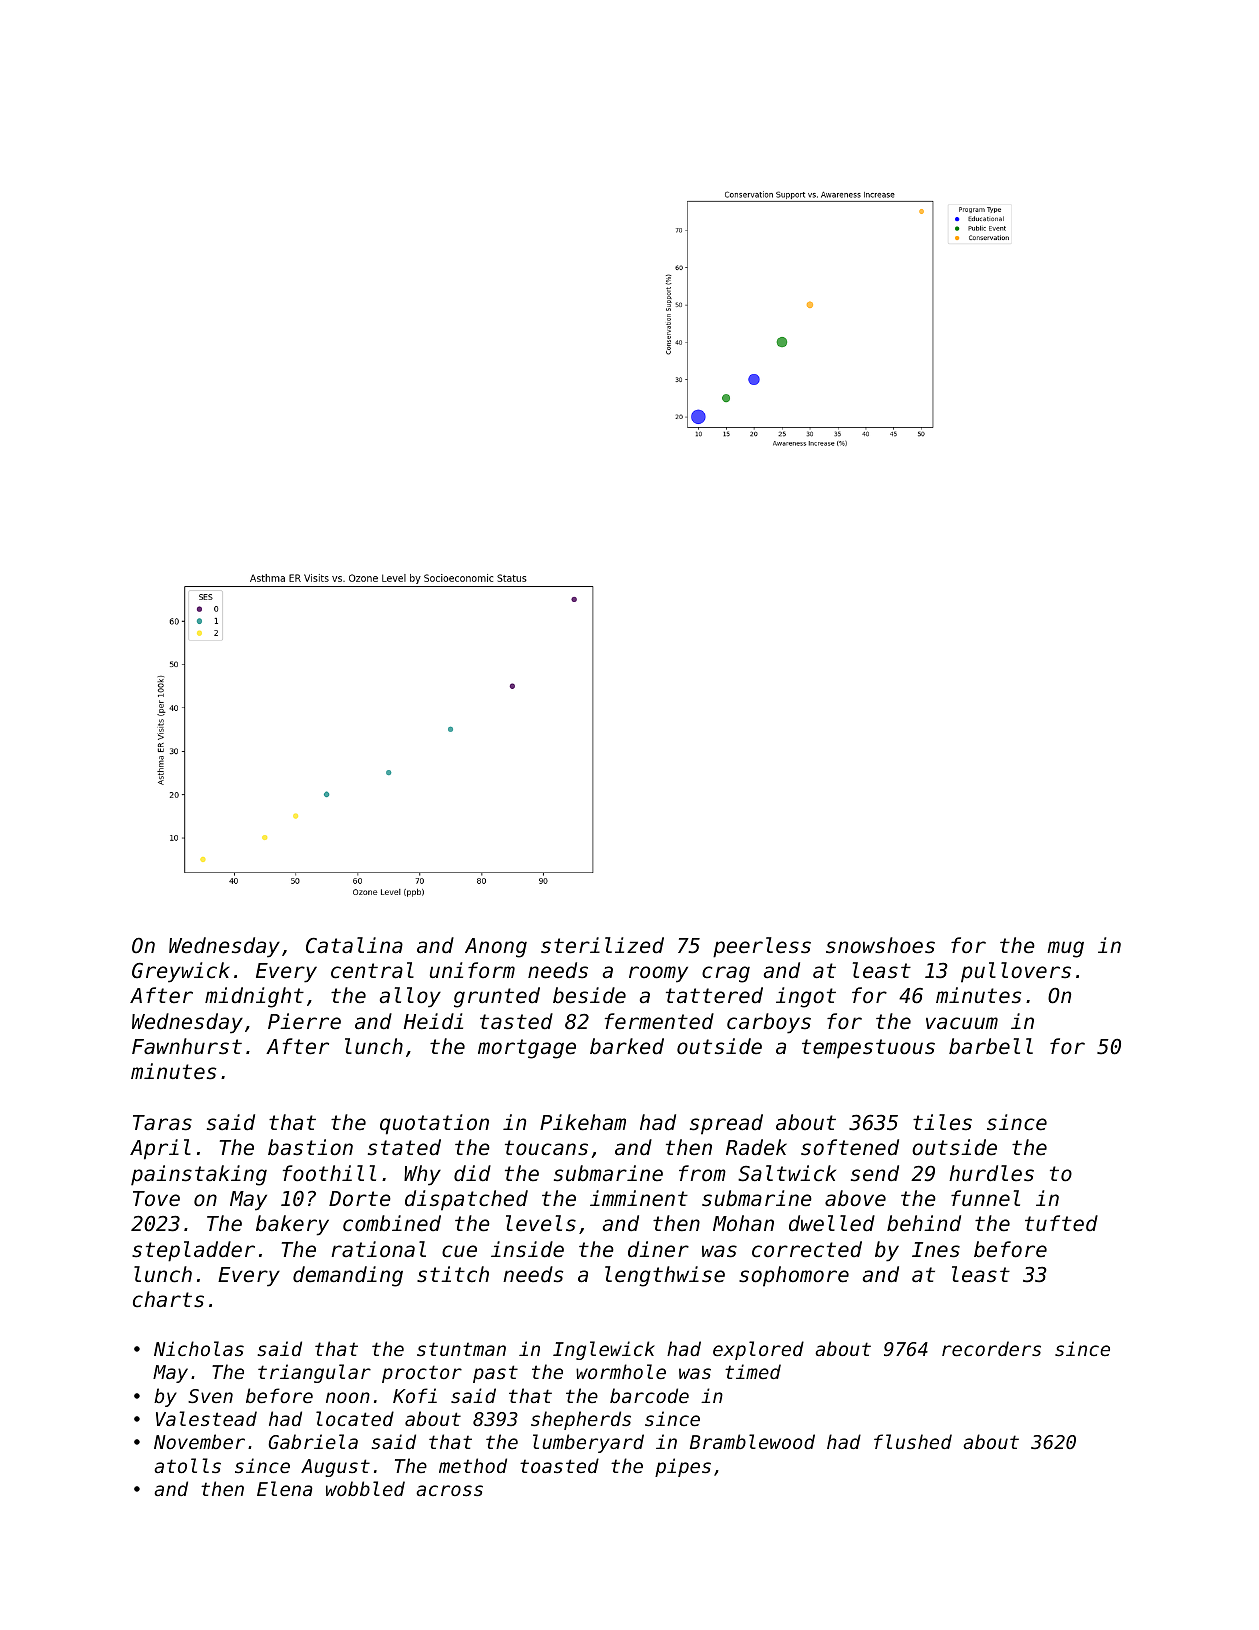 Image resolution: width=1259 pixels, height=1630 pixels. What do you see at coordinates (453, 1274) in the screenshot?
I see `stitch` at bounding box center [453, 1274].
